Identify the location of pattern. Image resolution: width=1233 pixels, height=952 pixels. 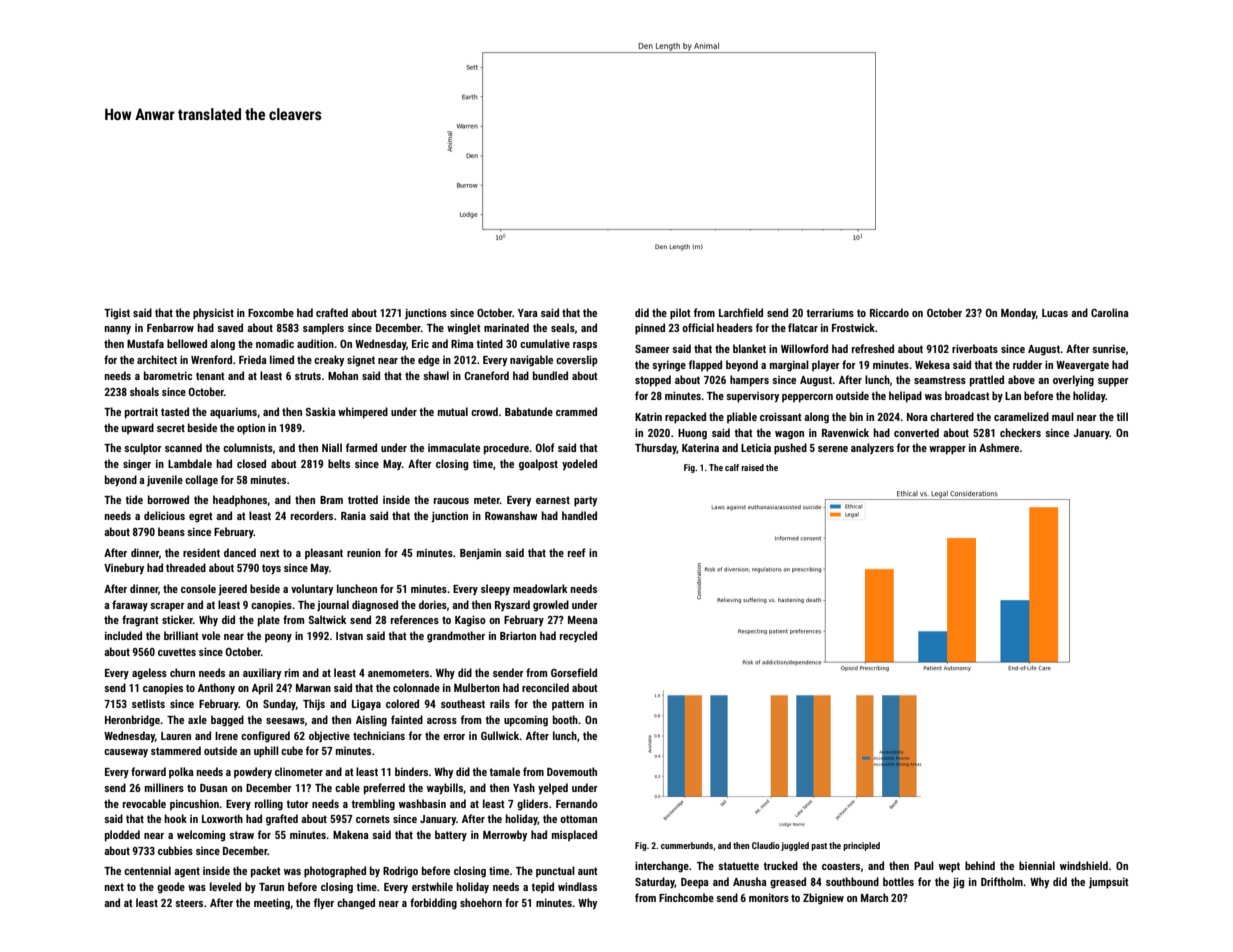
(568, 705).
